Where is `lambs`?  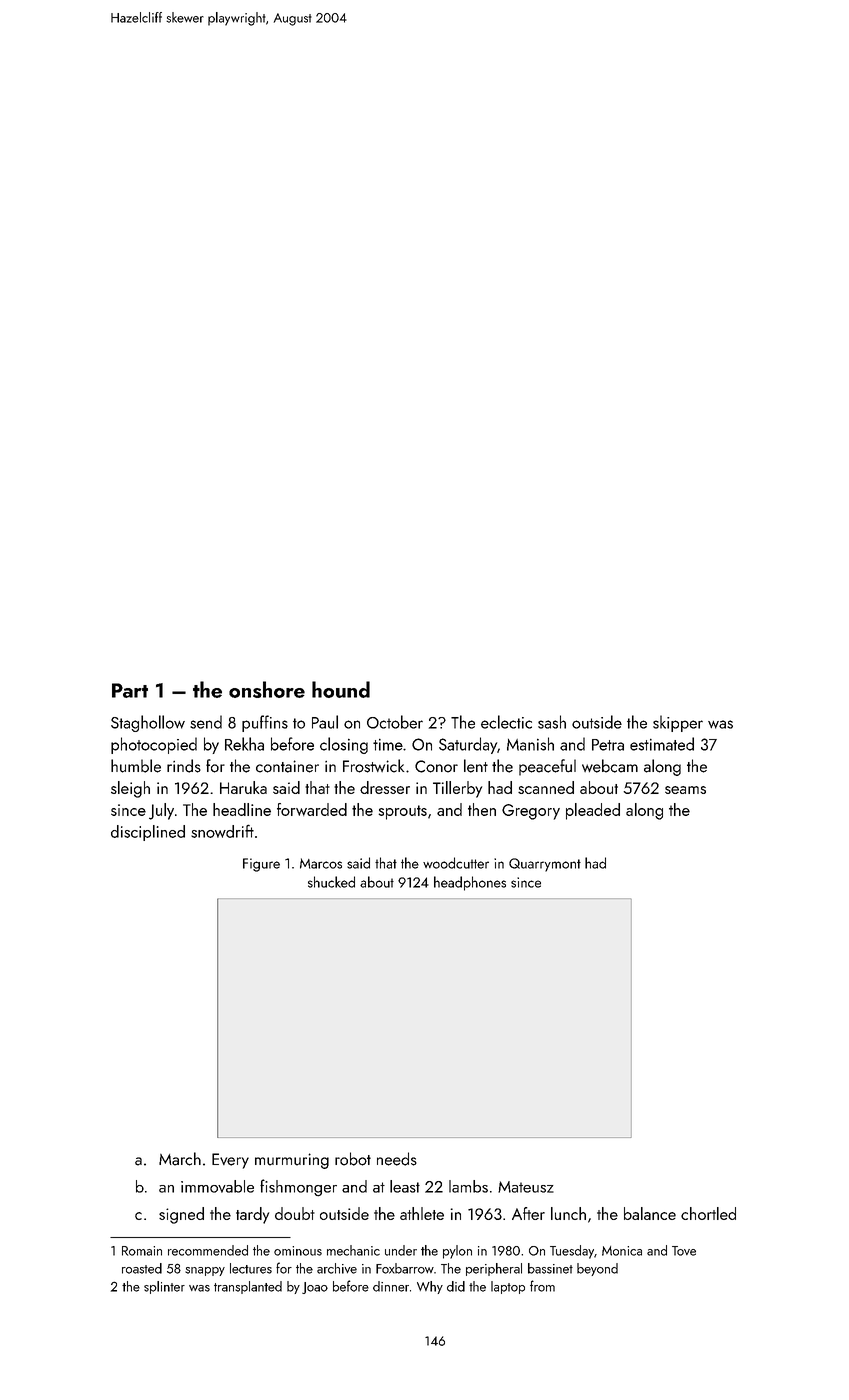 lambs is located at coordinates (468, 1186).
